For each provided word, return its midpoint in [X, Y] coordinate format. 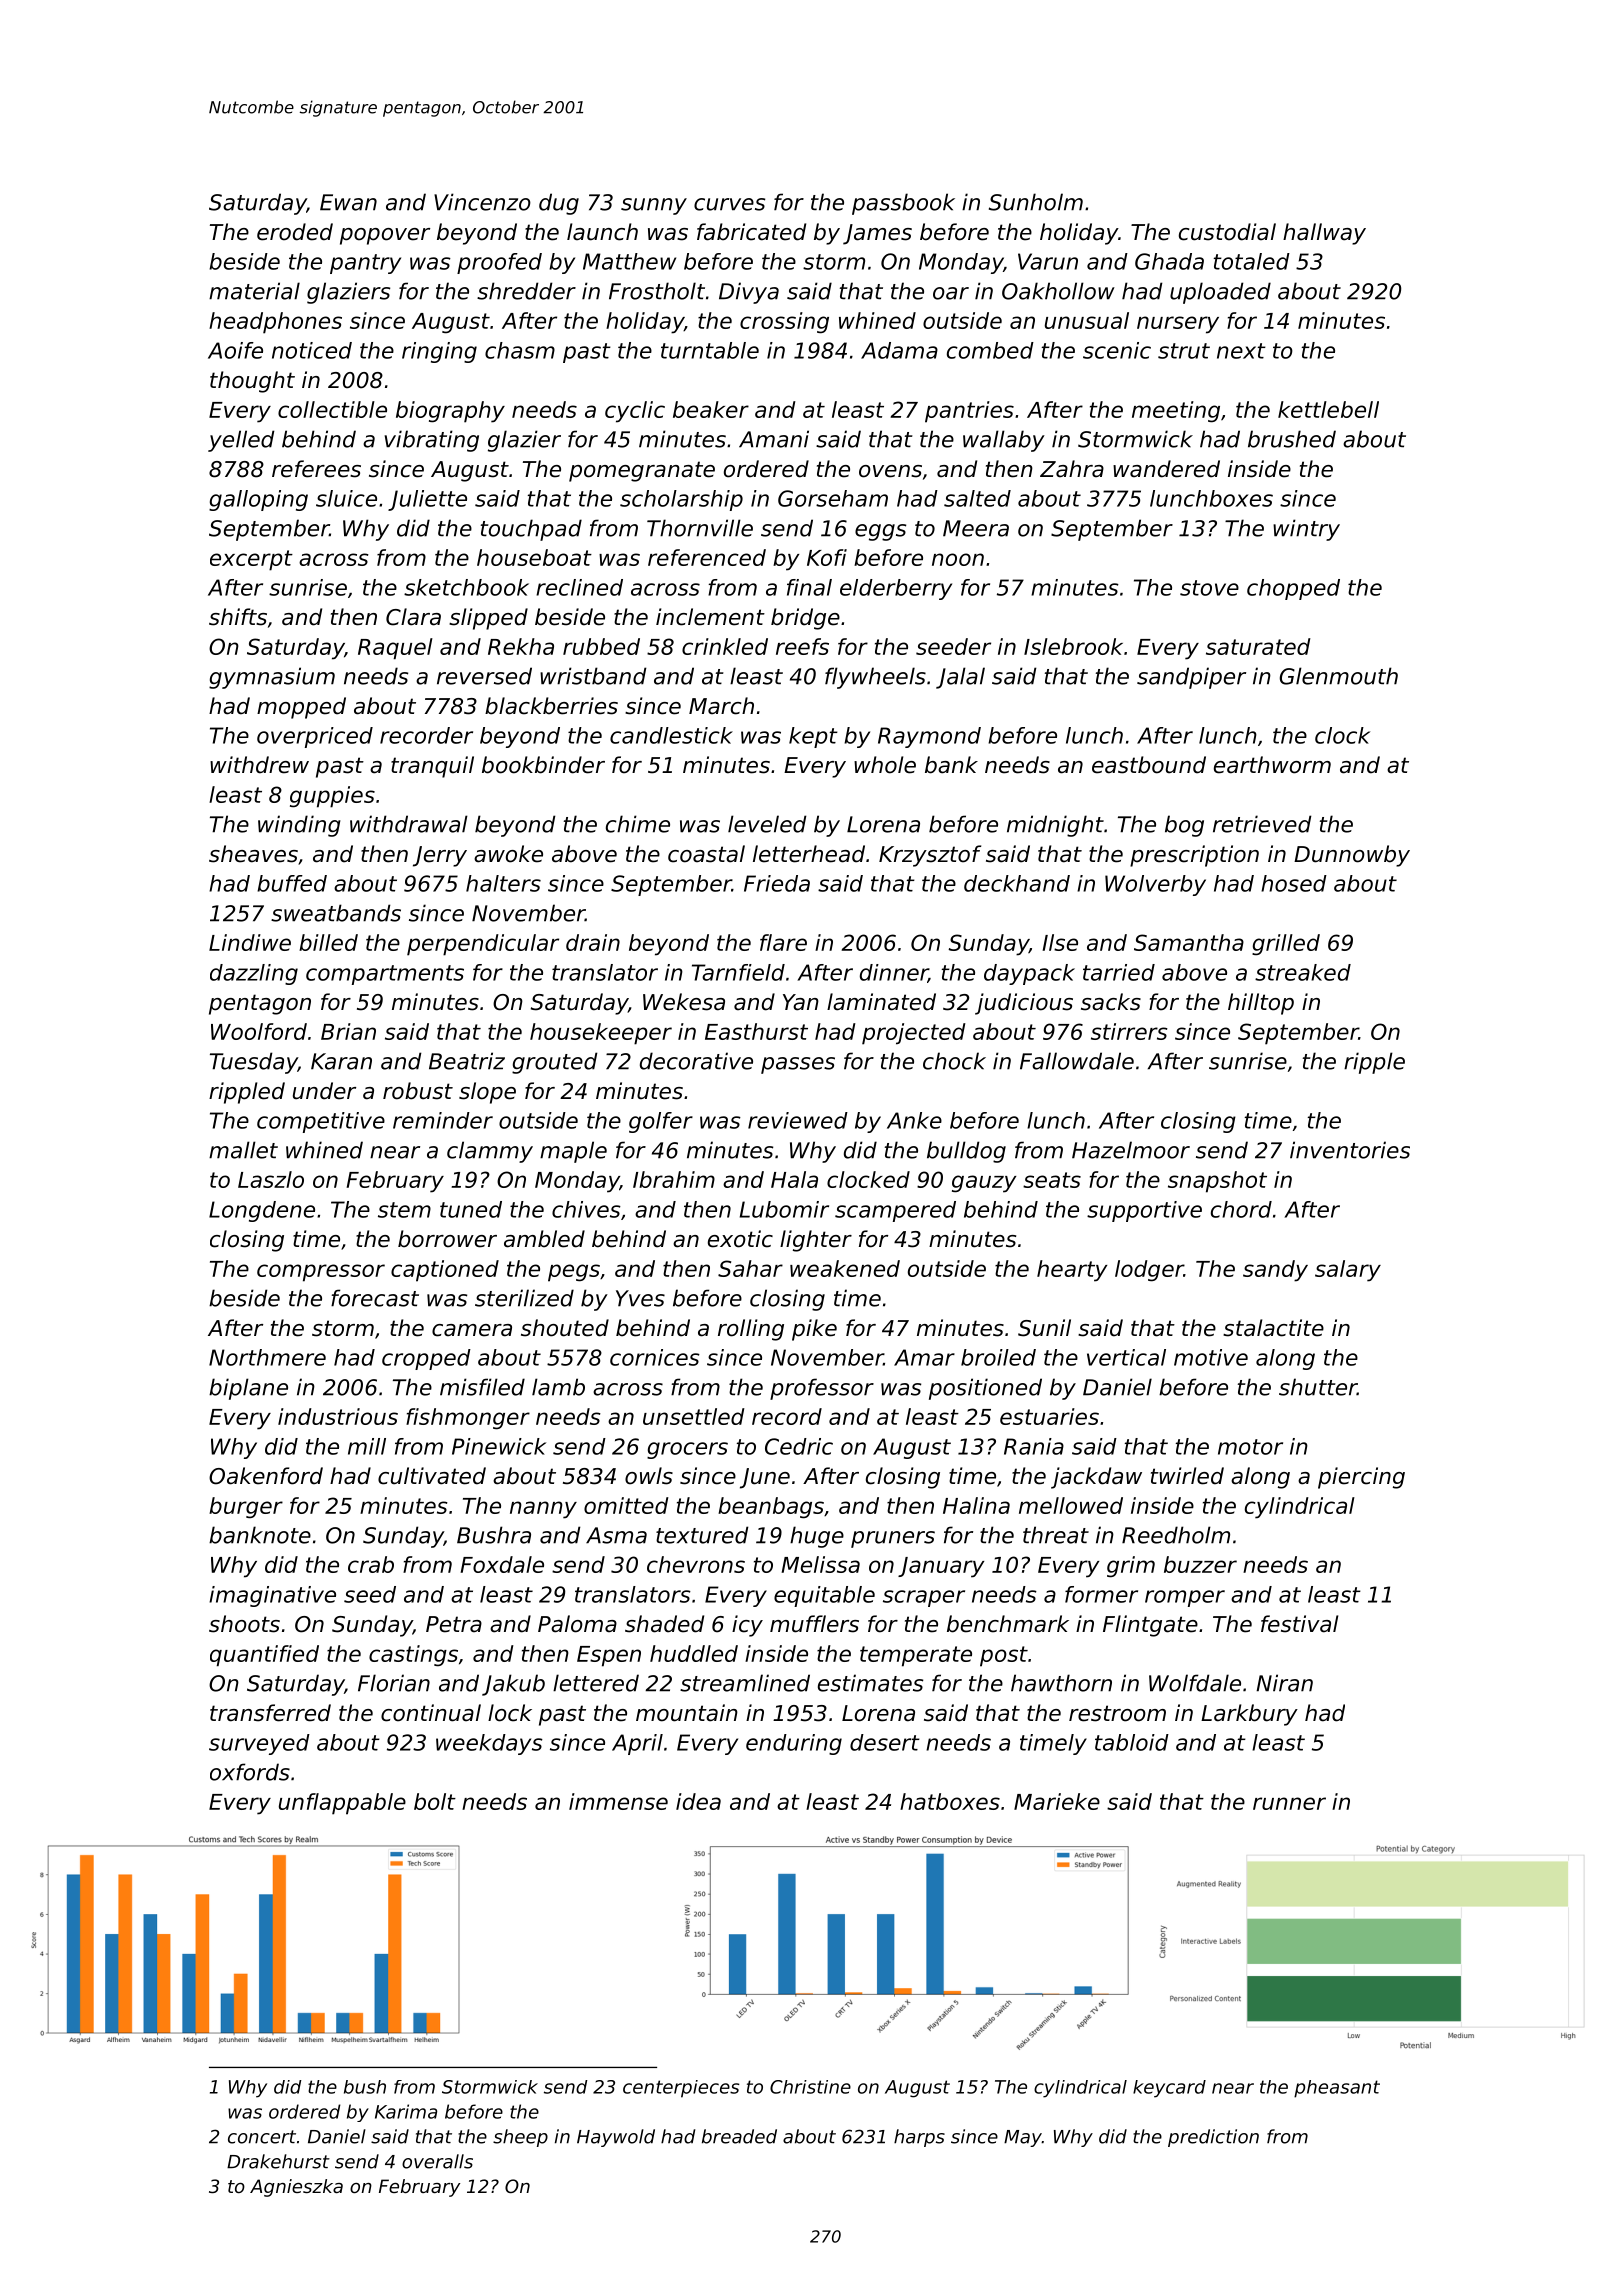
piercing [1361, 1478]
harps [919, 2138]
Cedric [799, 1446]
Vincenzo [482, 202]
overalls [437, 2161]
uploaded [1220, 293]
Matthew [629, 261]
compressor [321, 1273]
